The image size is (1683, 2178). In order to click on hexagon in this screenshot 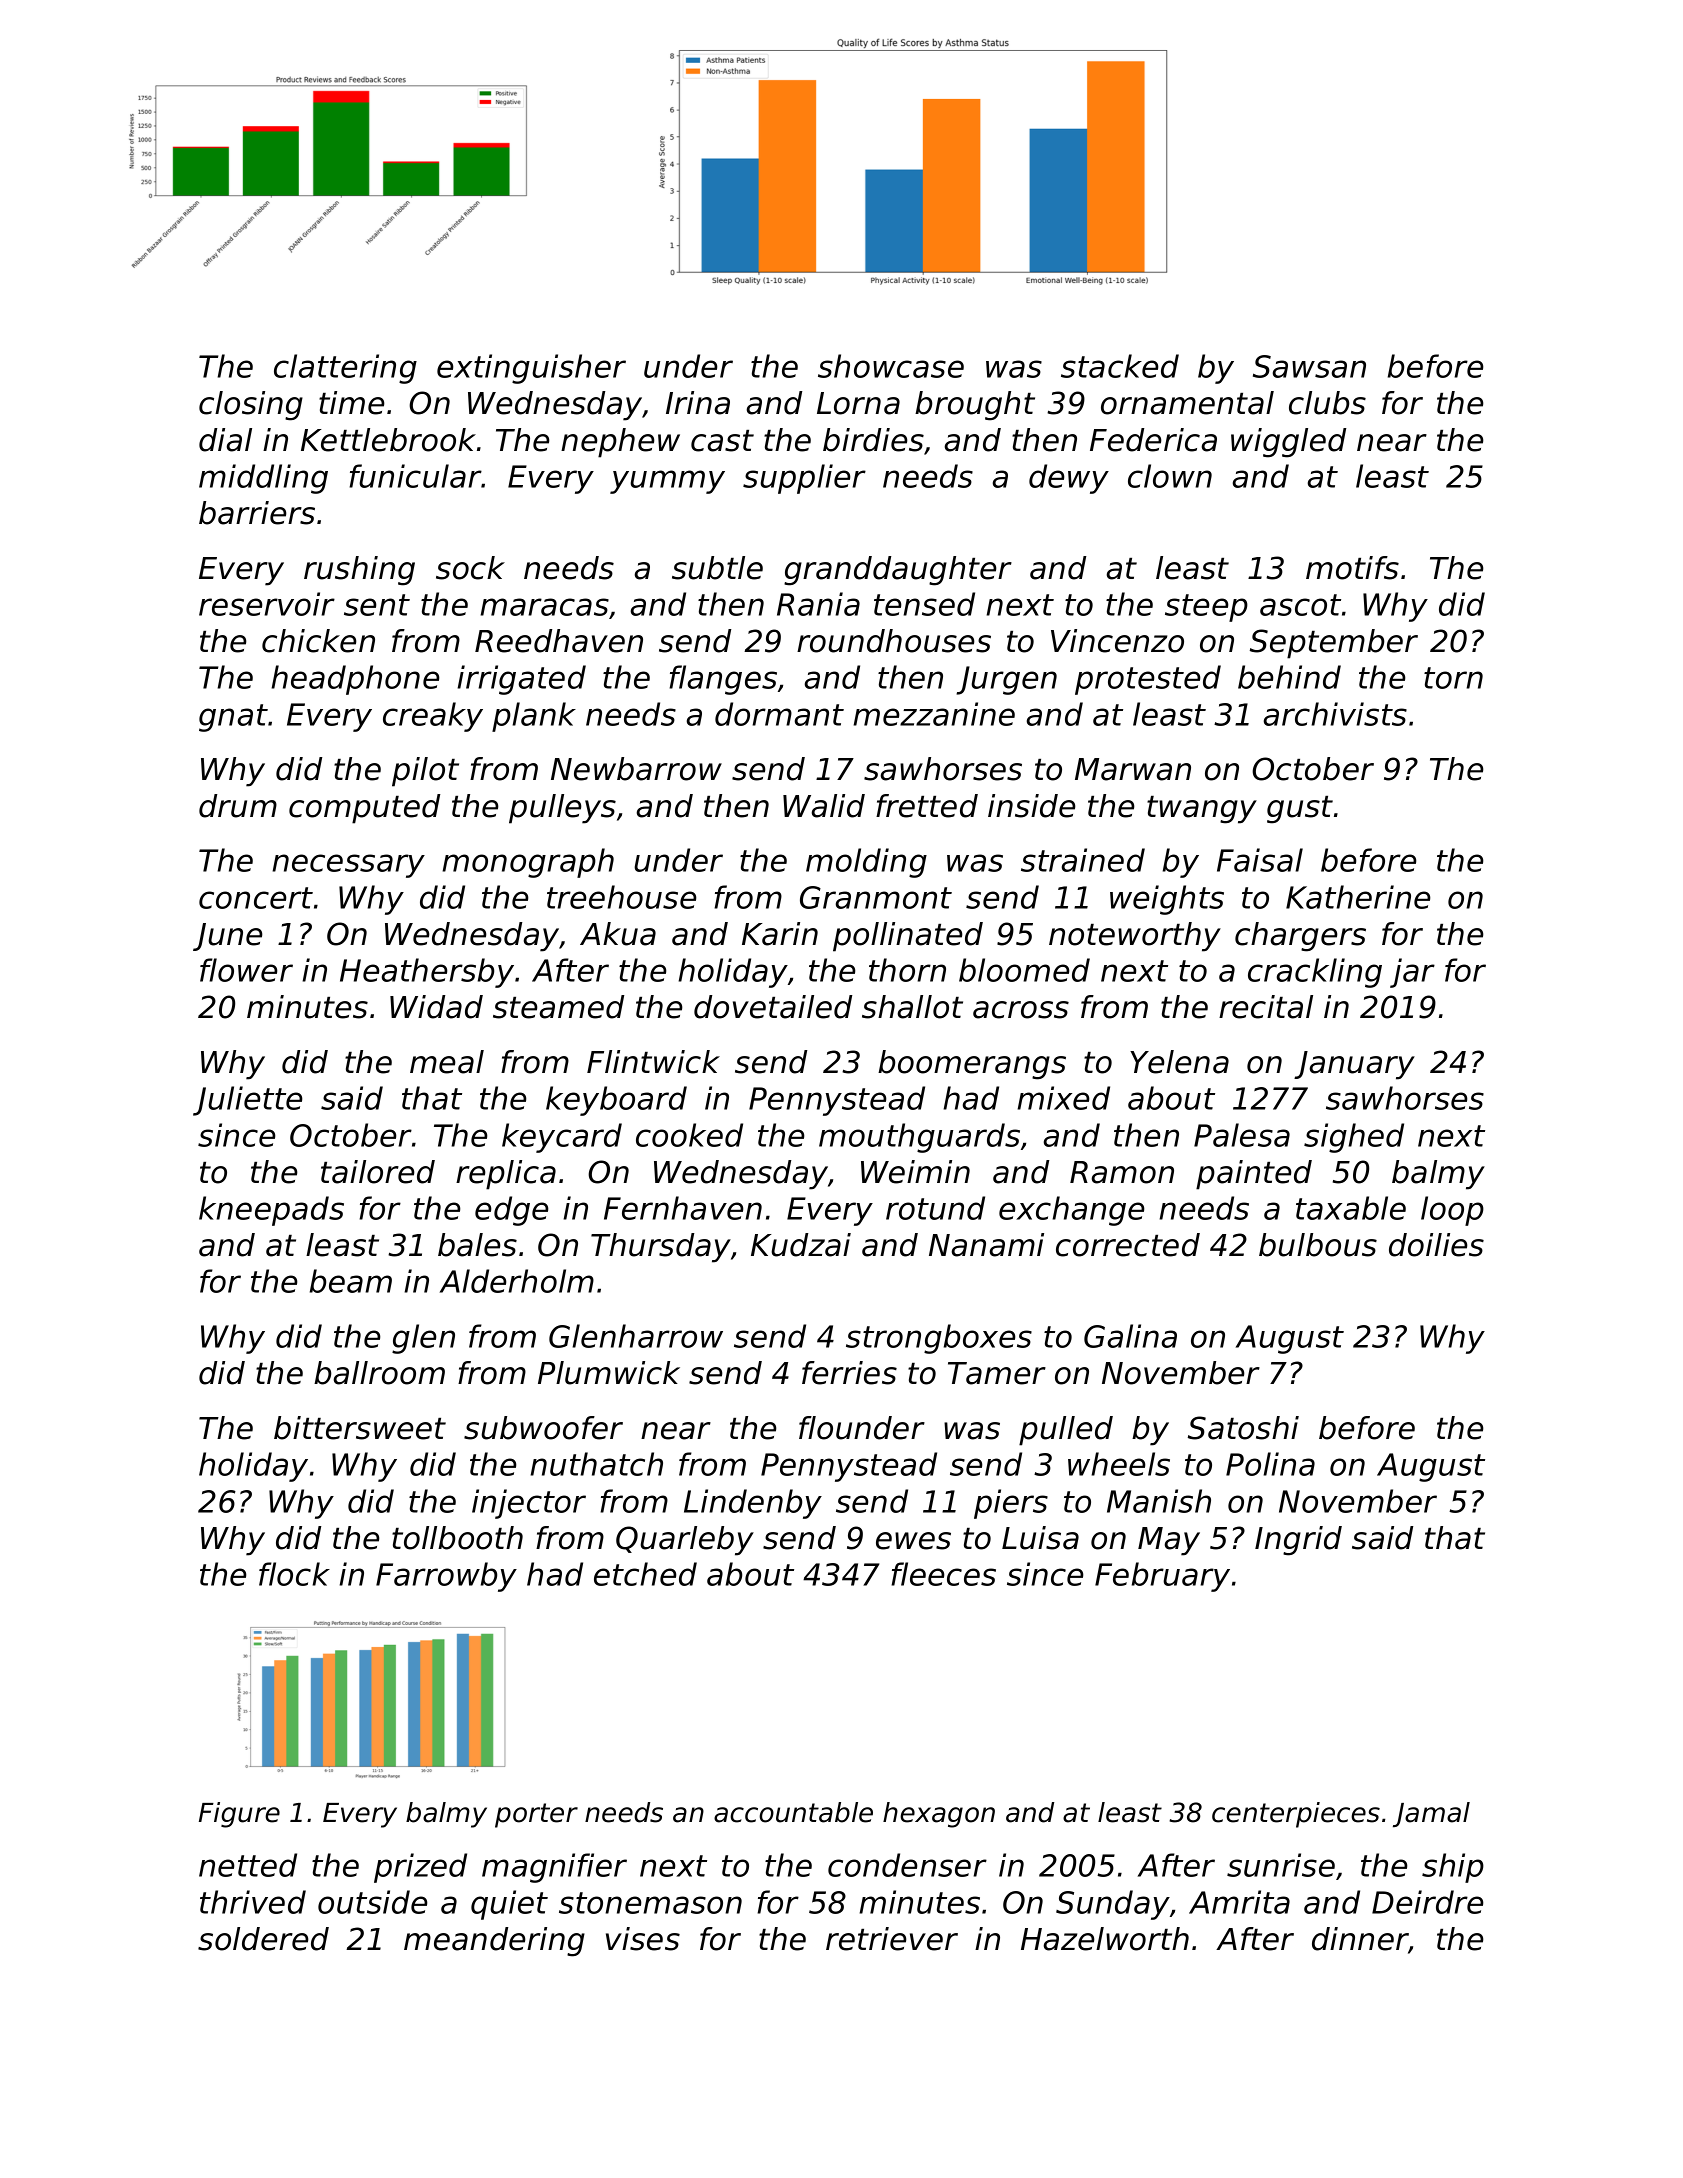, I will do `click(939, 1815)`.
